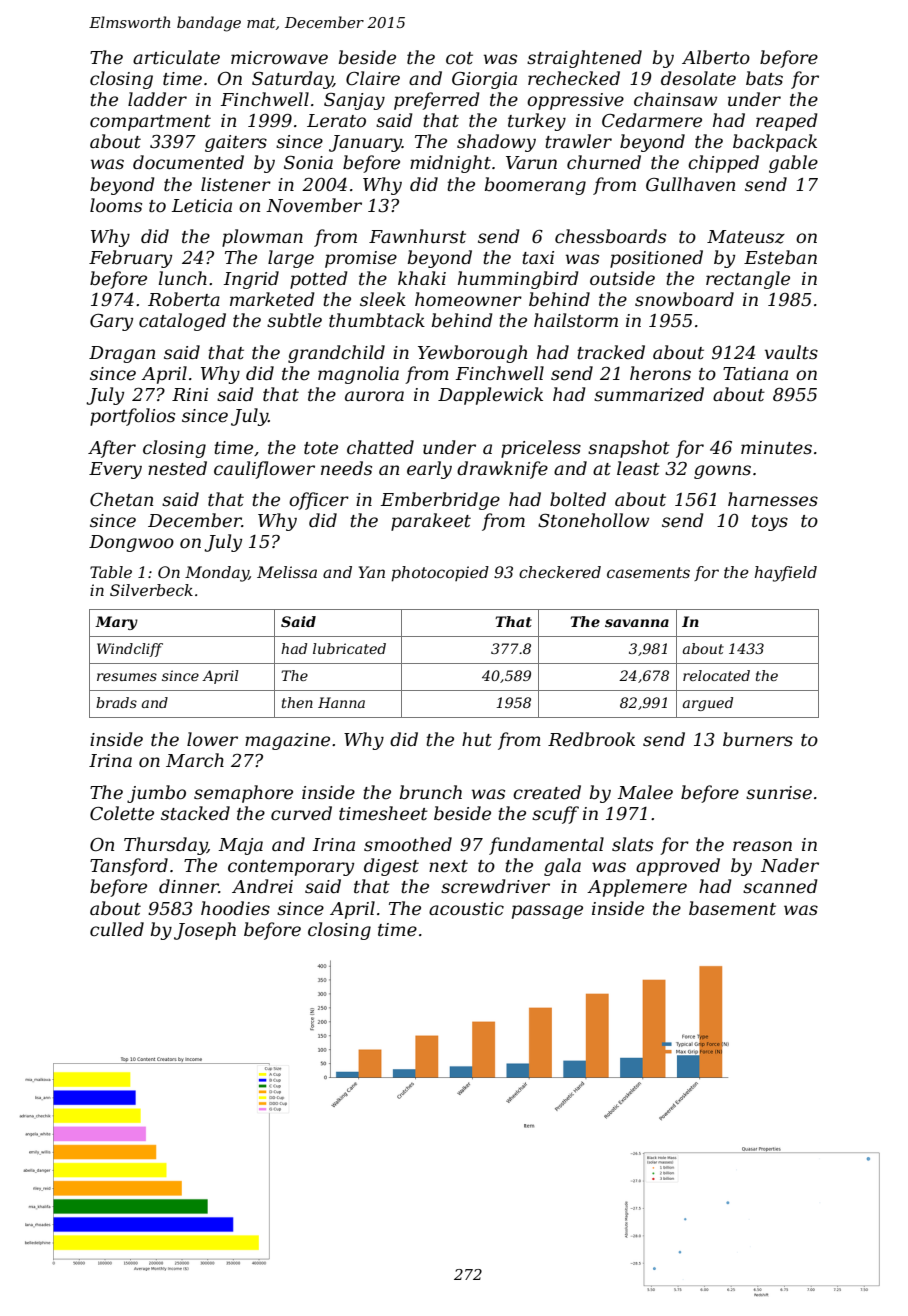 The image size is (908, 1316). What do you see at coordinates (758, 739) in the document?
I see `burners` at bounding box center [758, 739].
